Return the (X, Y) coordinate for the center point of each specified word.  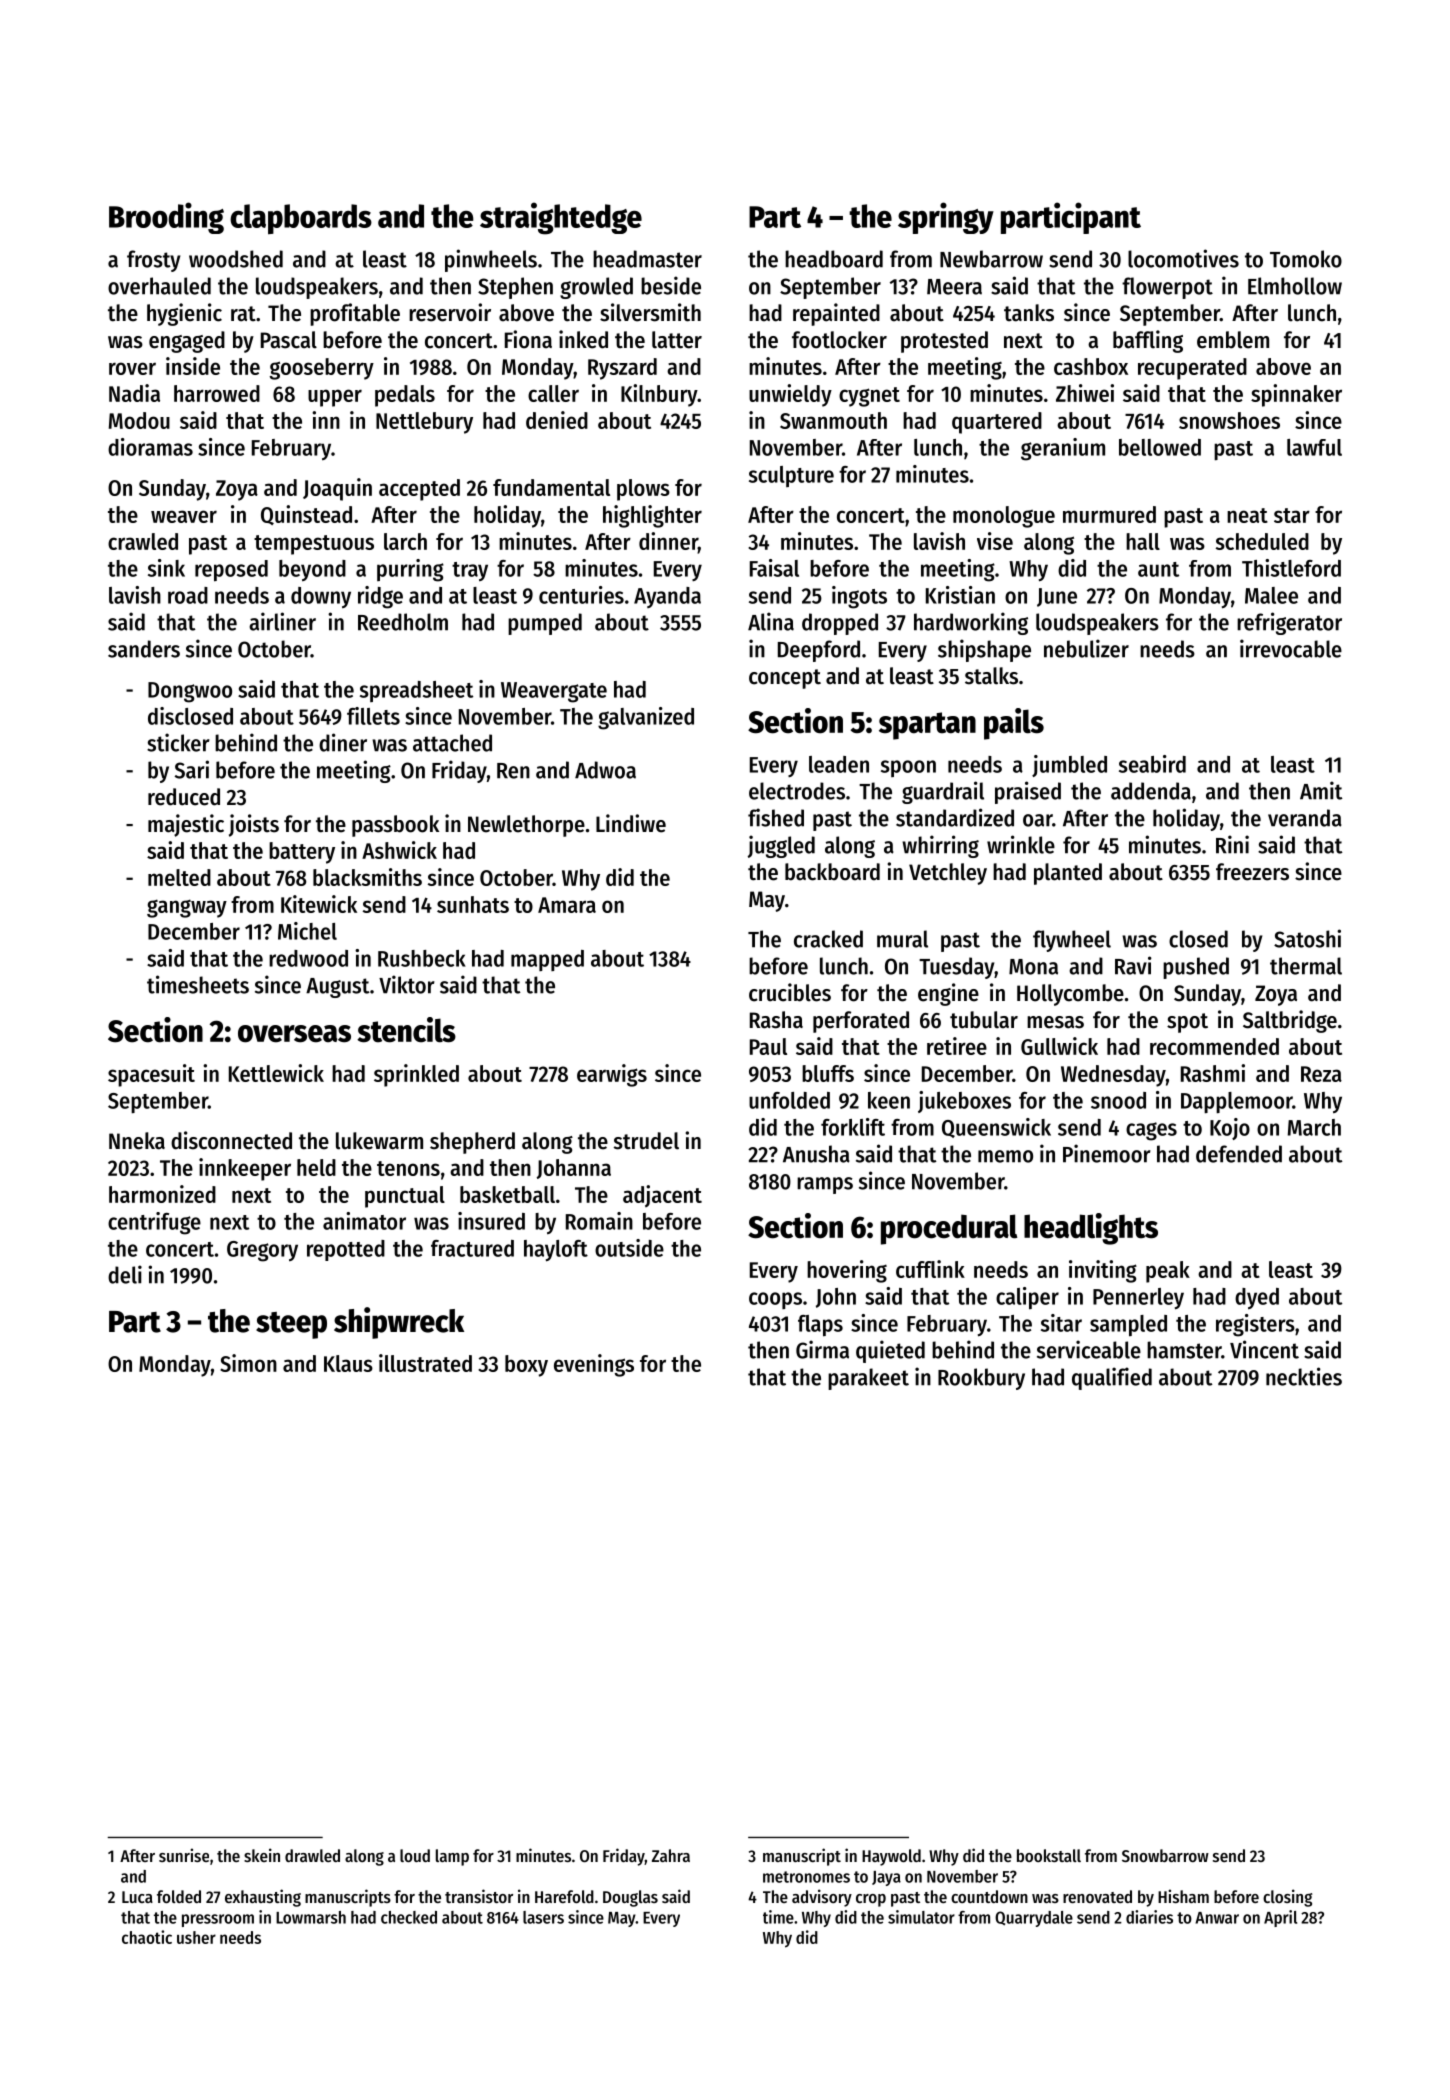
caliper (1027, 1298)
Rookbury (981, 1379)
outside (629, 1248)
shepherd (472, 1143)
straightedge (561, 218)
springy (946, 218)
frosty (153, 261)
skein (262, 1855)
